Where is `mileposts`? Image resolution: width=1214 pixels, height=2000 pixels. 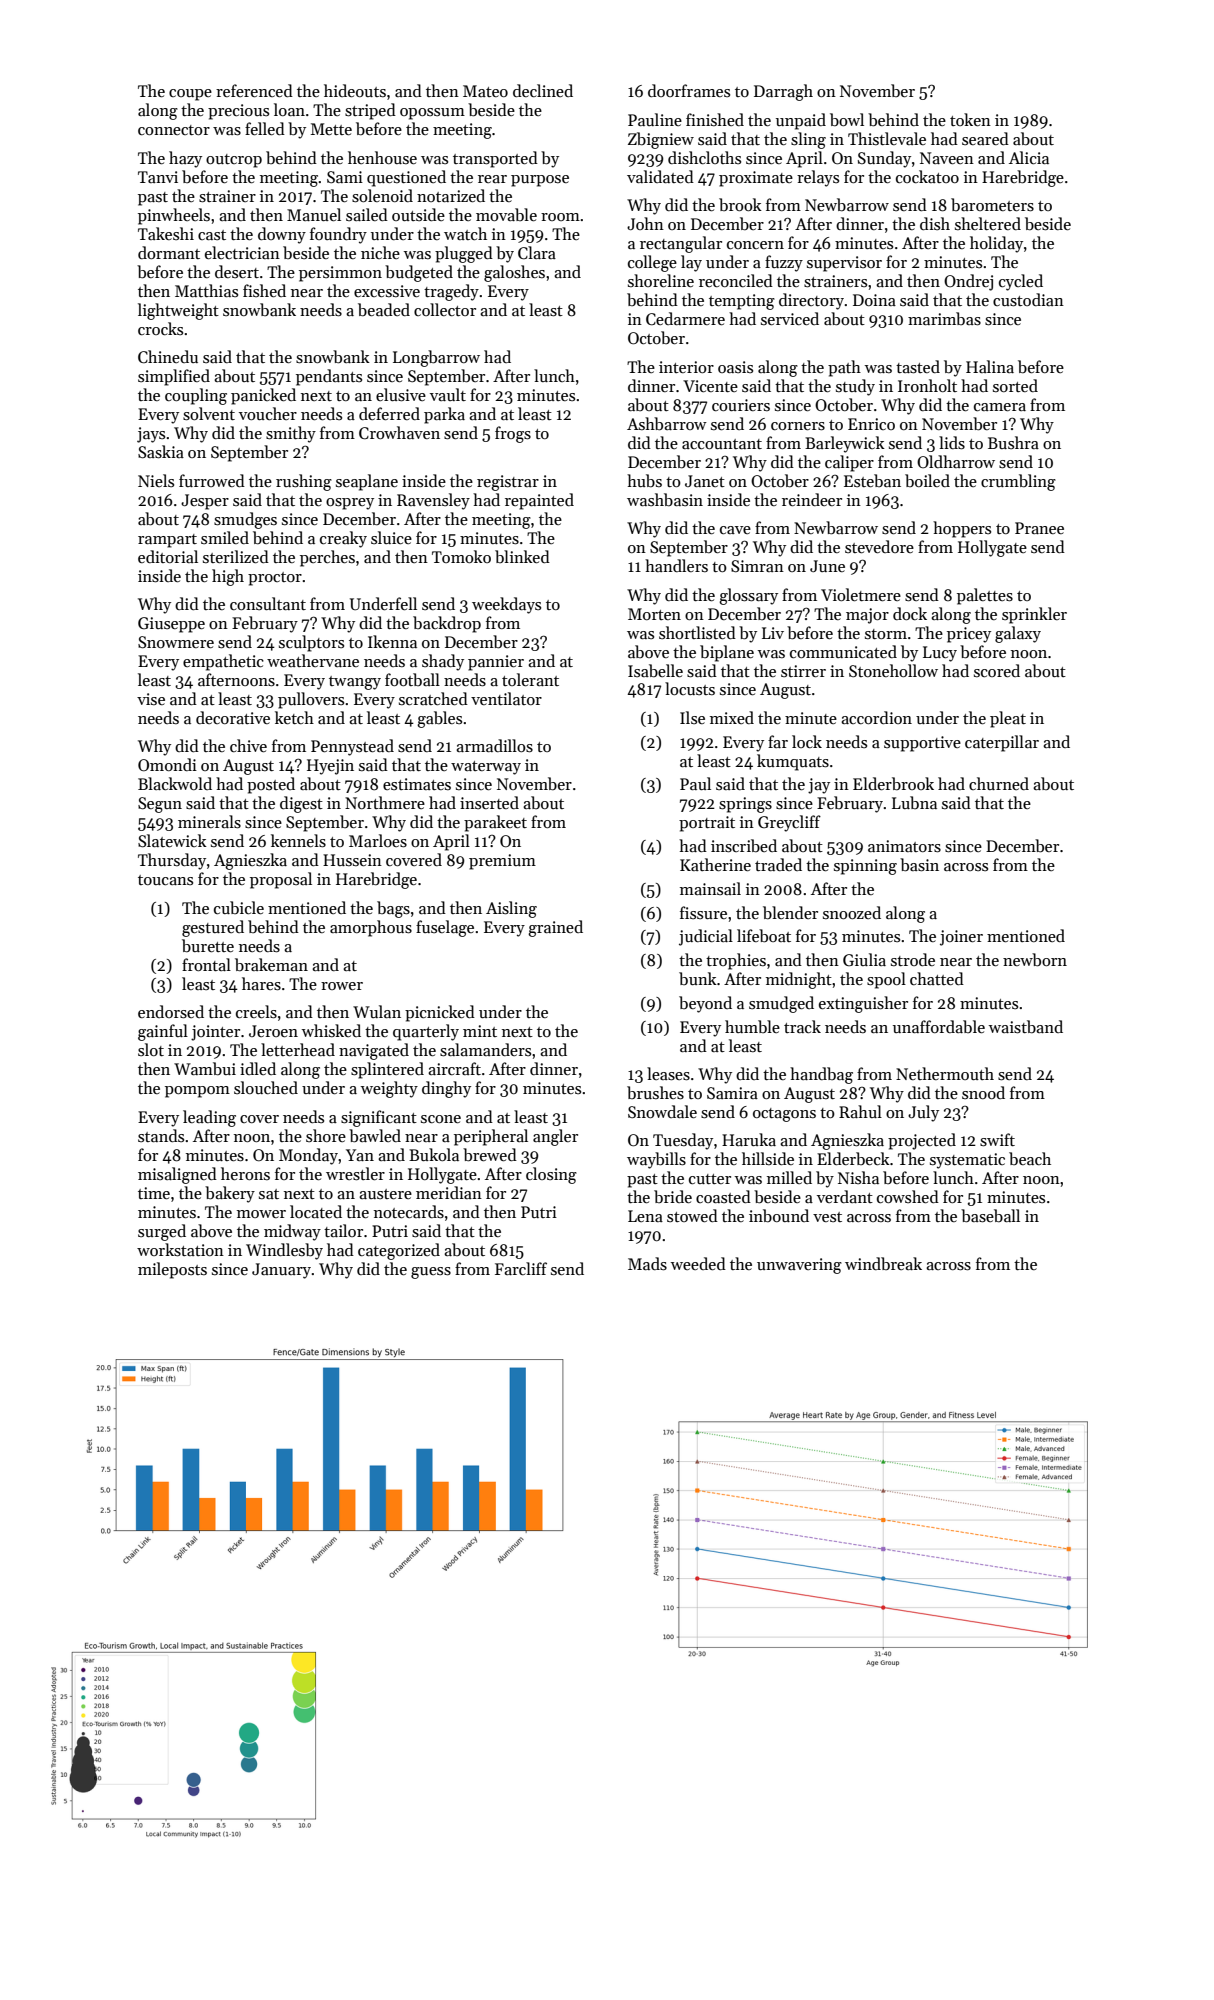 mileposts is located at coordinates (172, 1270).
